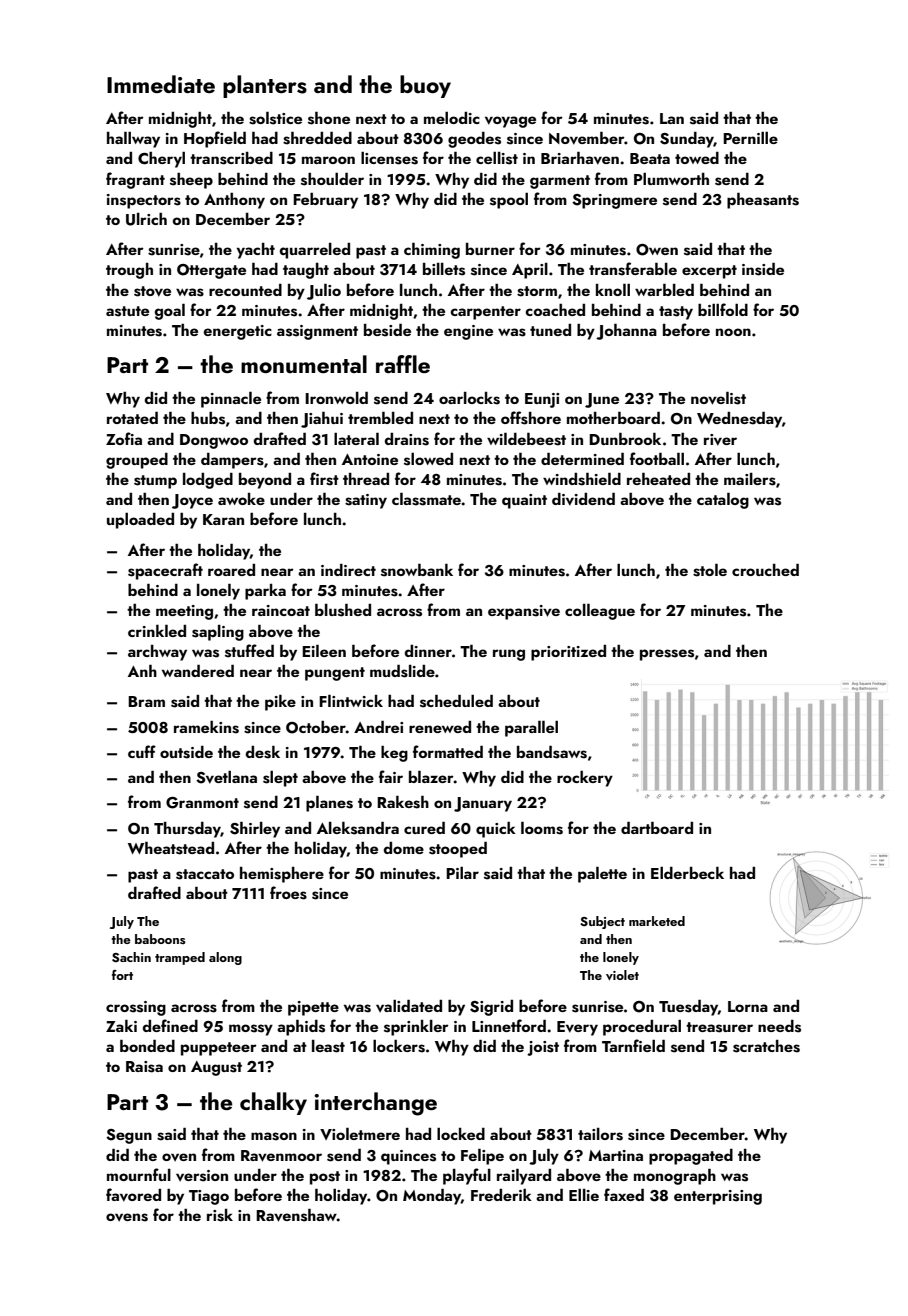 Image resolution: width=908 pixels, height=1316 pixels. Describe the element at coordinates (667, 655) in the screenshot. I see `presses` at that location.
